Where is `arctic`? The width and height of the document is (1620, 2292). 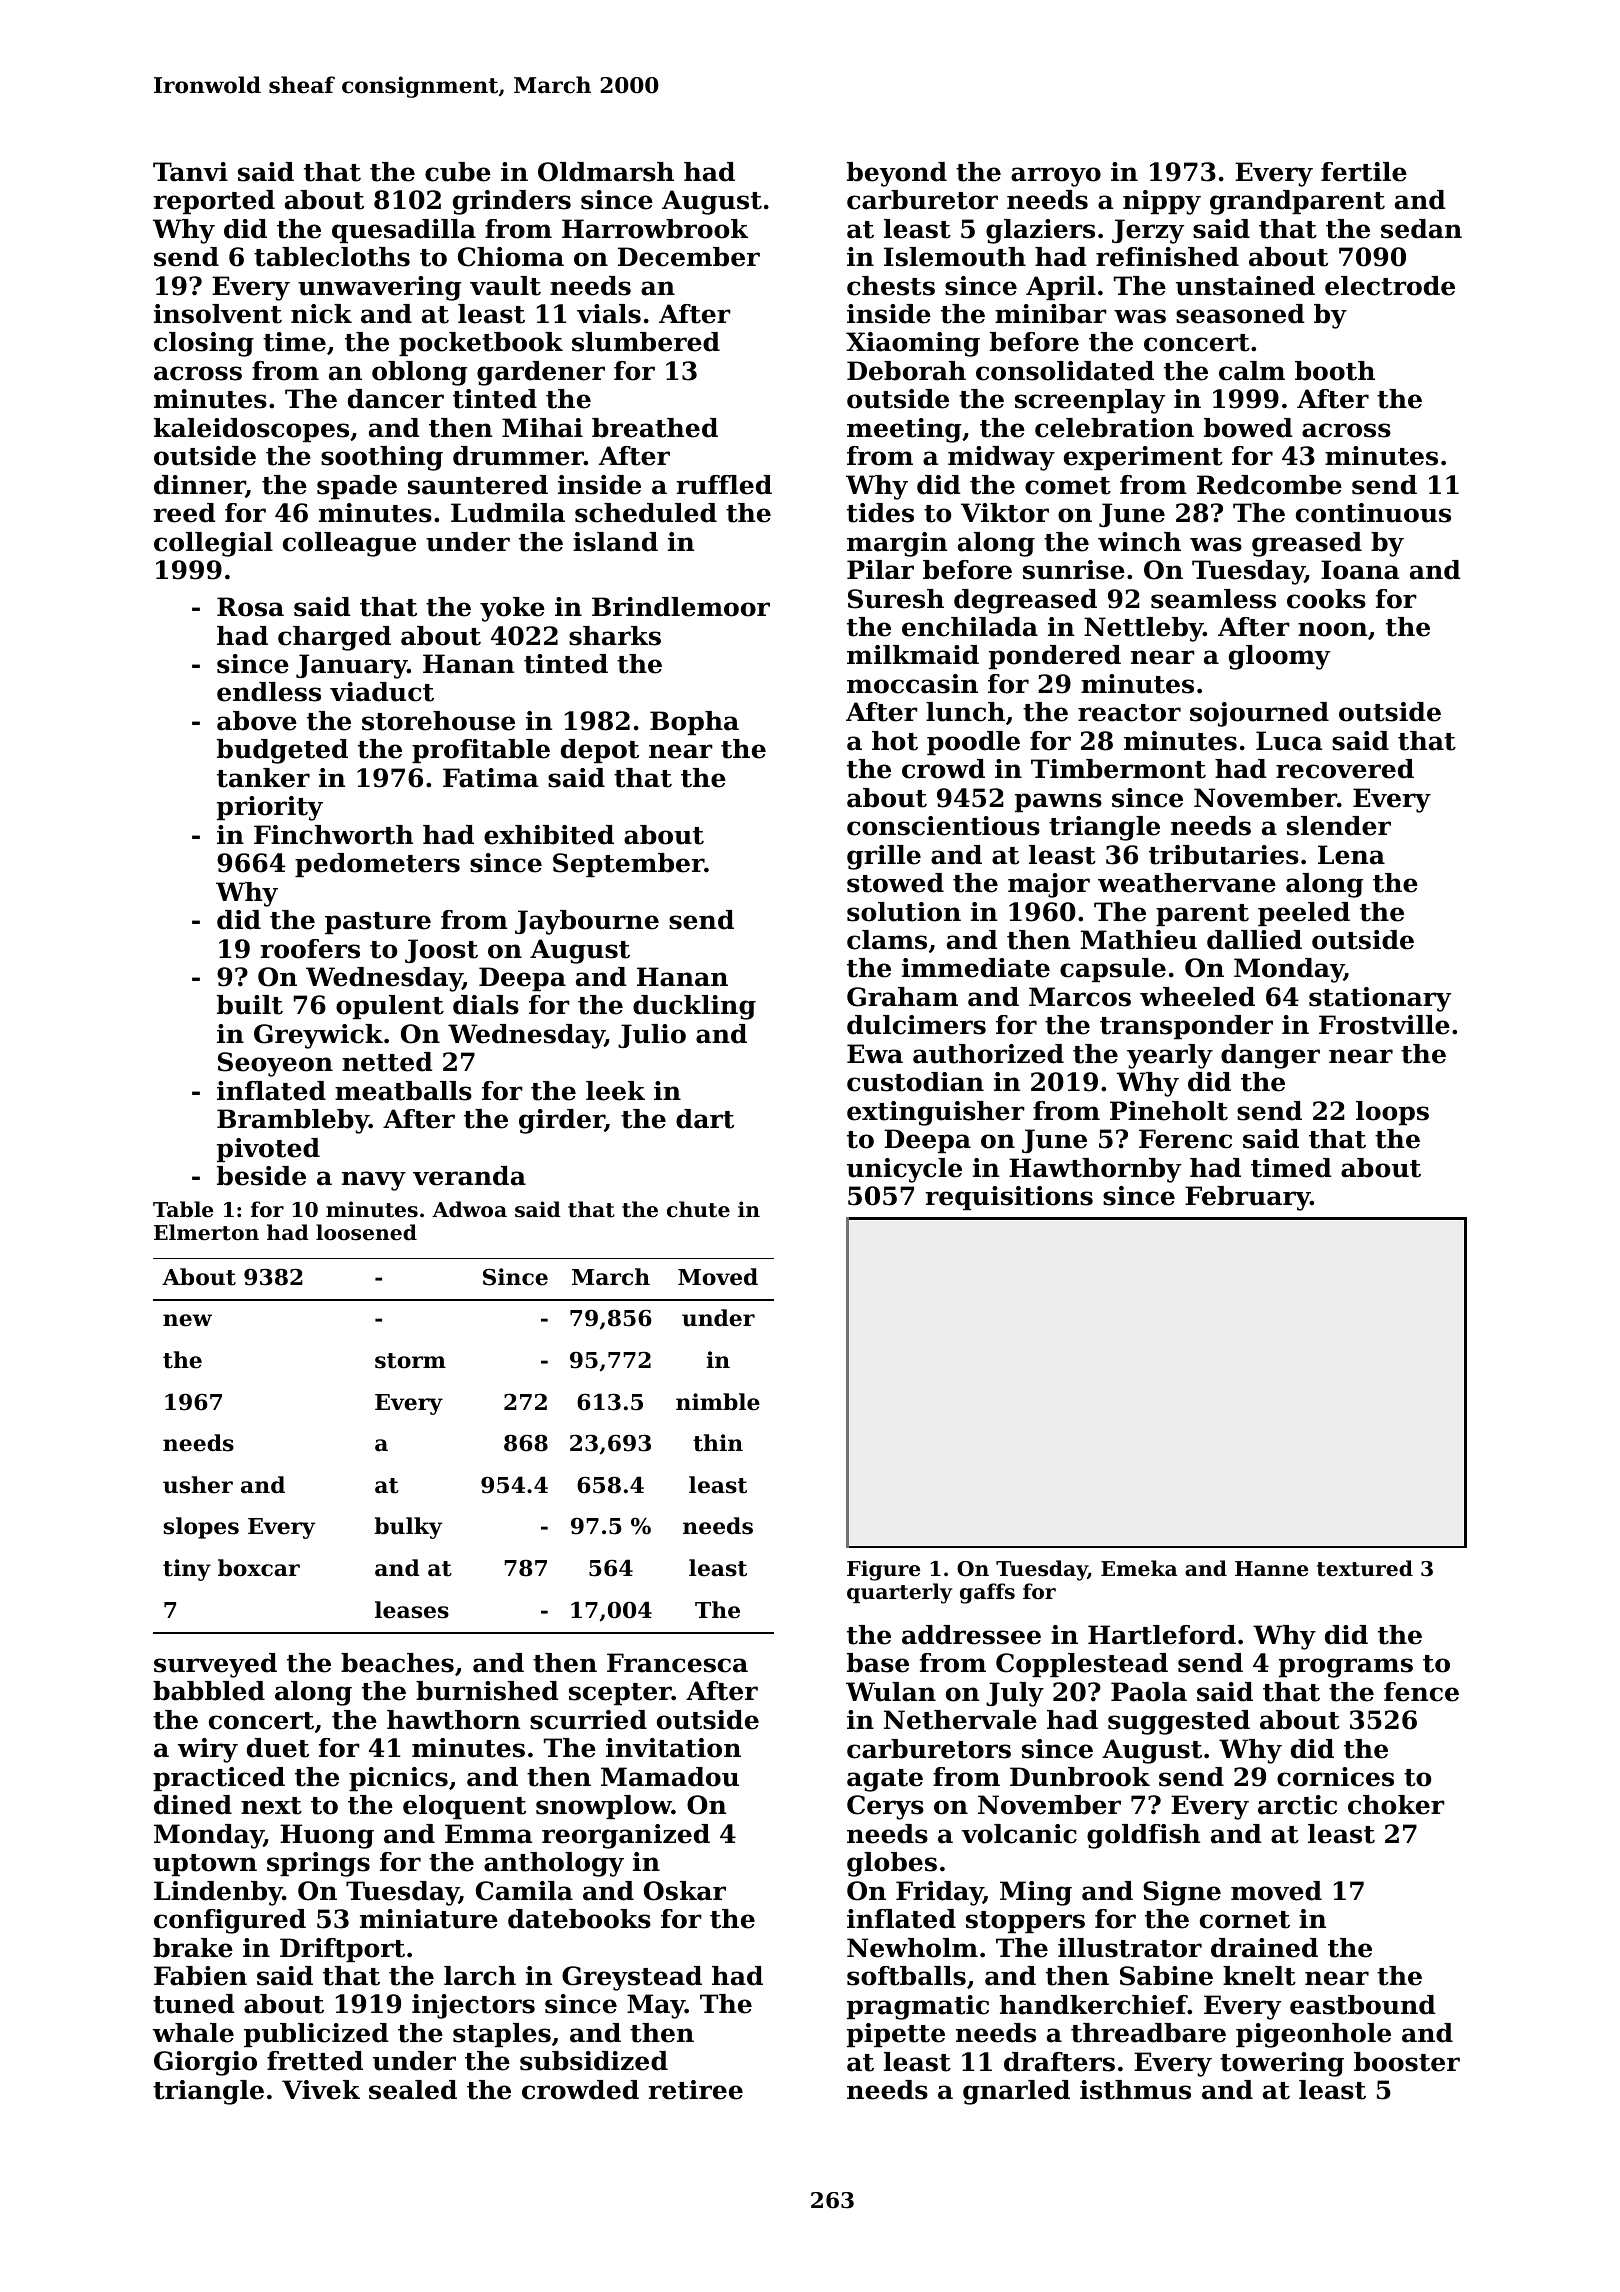 arctic is located at coordinates (1297, 1805).
